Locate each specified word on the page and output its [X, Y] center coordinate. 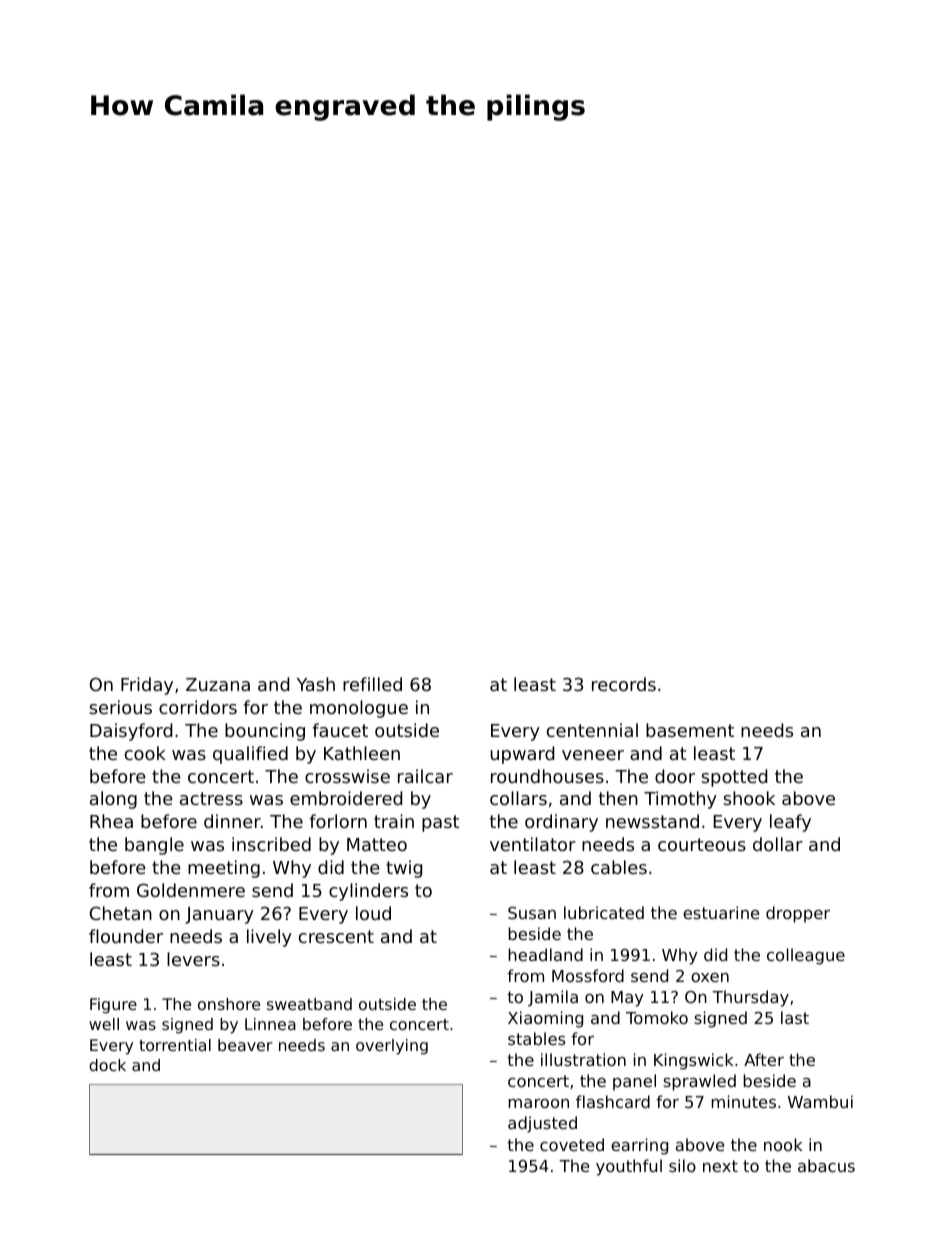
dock [107, 1065]
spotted [734, 778]
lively [269, 938]
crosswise [347, 776]
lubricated [604, 912]
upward [522, 755]
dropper [798, 914]
